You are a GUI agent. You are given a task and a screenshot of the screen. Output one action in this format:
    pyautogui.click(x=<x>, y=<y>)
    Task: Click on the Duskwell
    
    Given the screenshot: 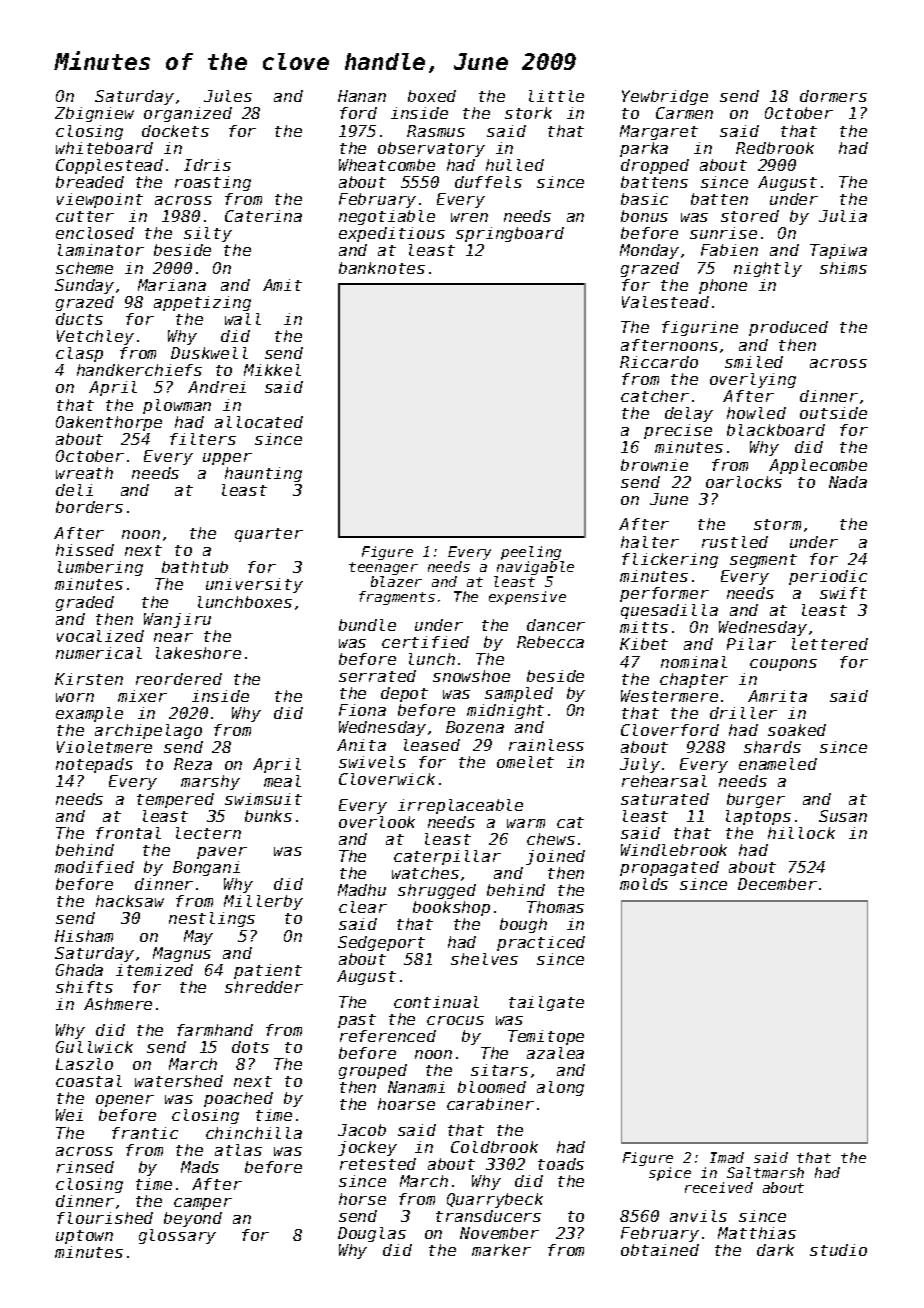 What is the action you would take?
    pyautogui.click(x=209, y=353)
